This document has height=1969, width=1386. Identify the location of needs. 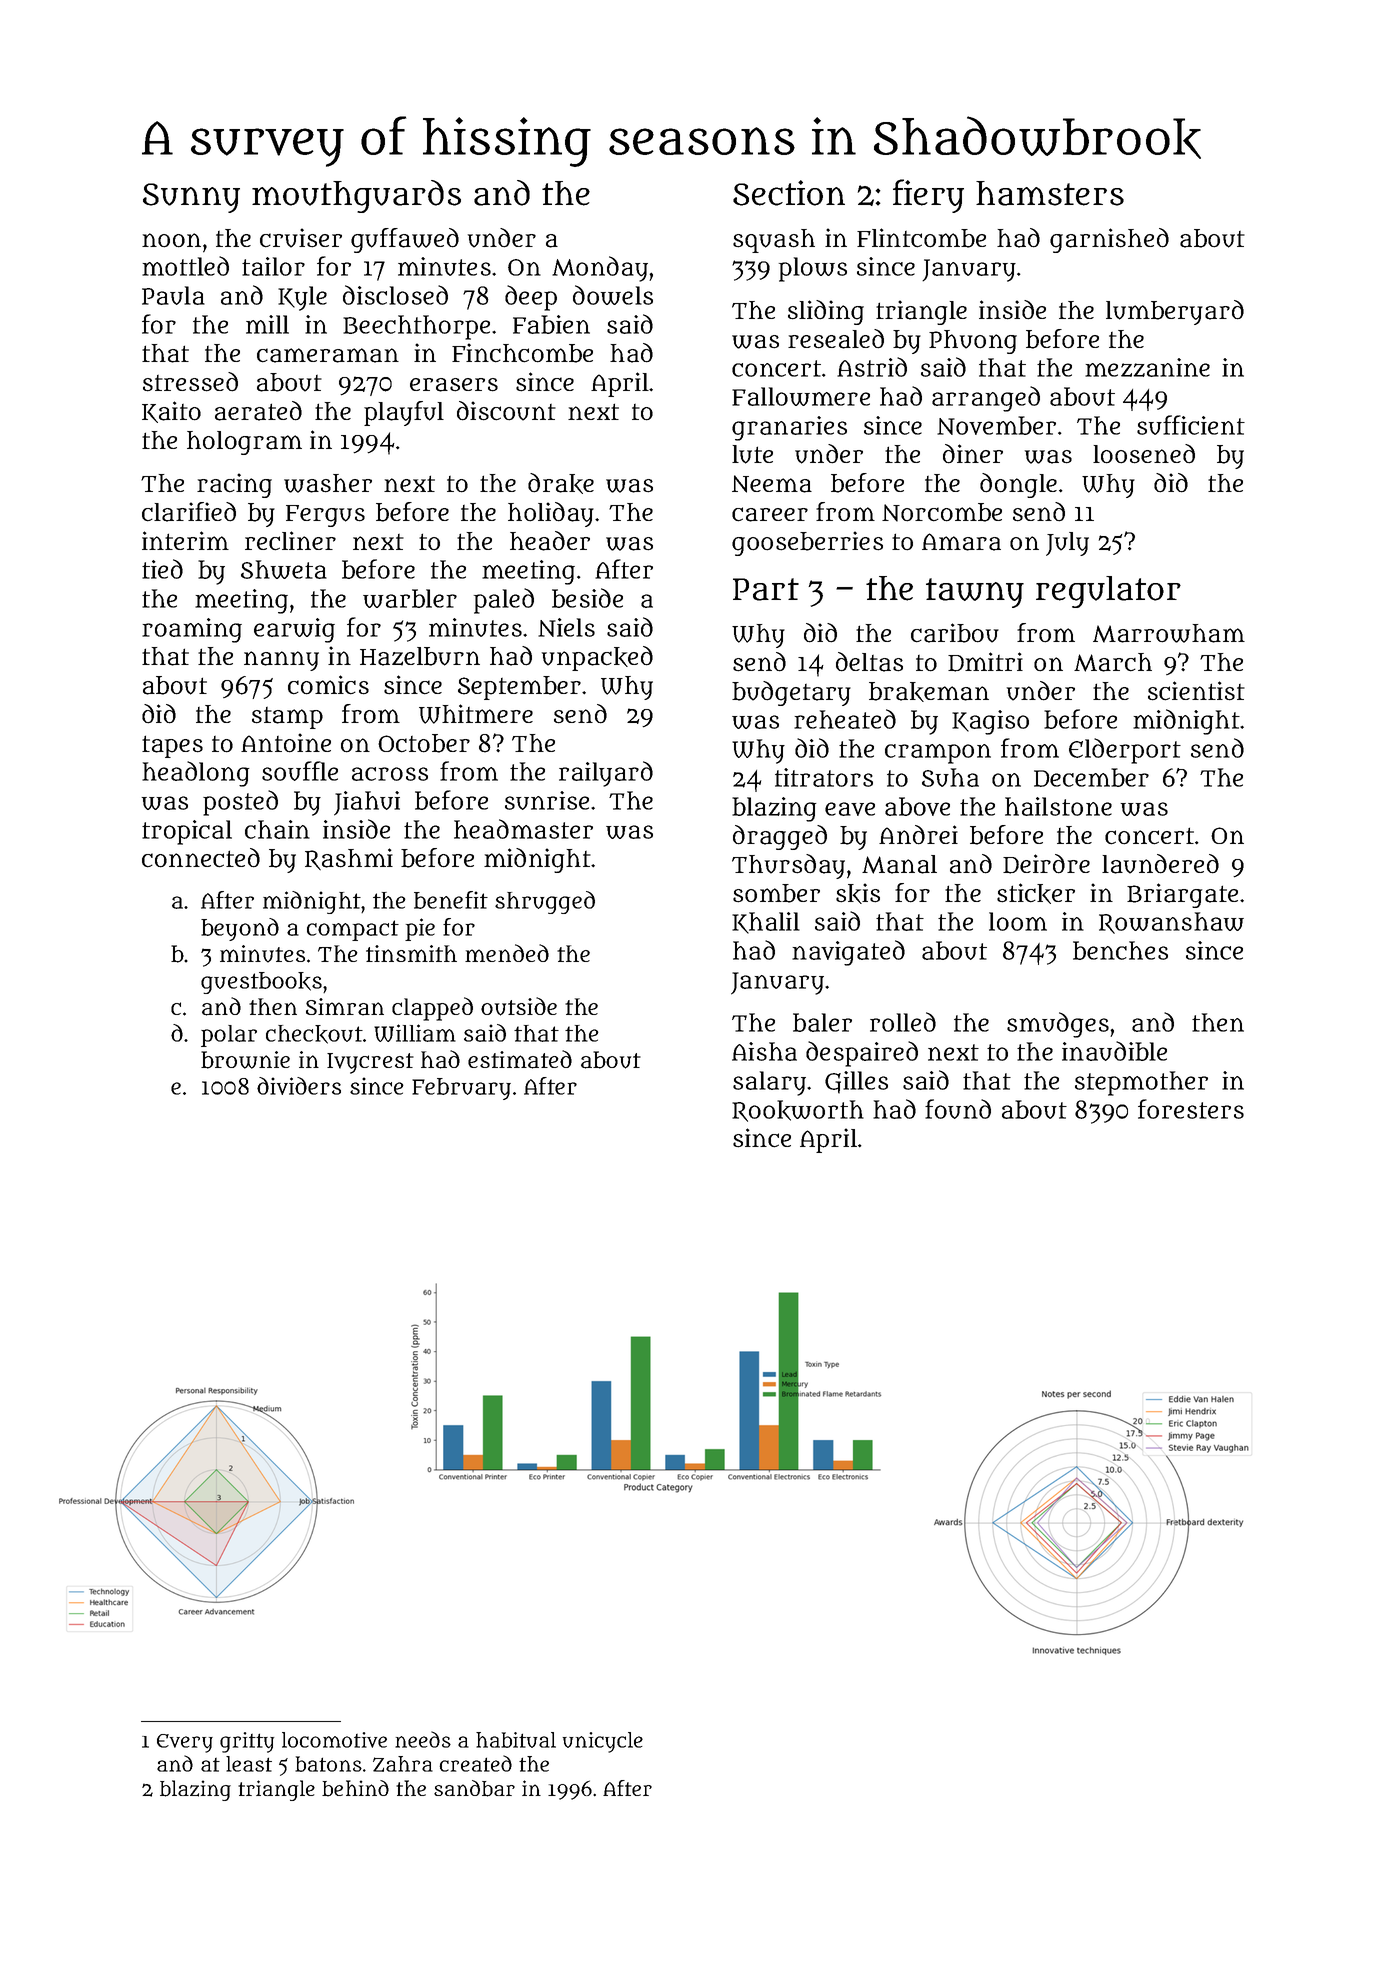
(423, 1739).
